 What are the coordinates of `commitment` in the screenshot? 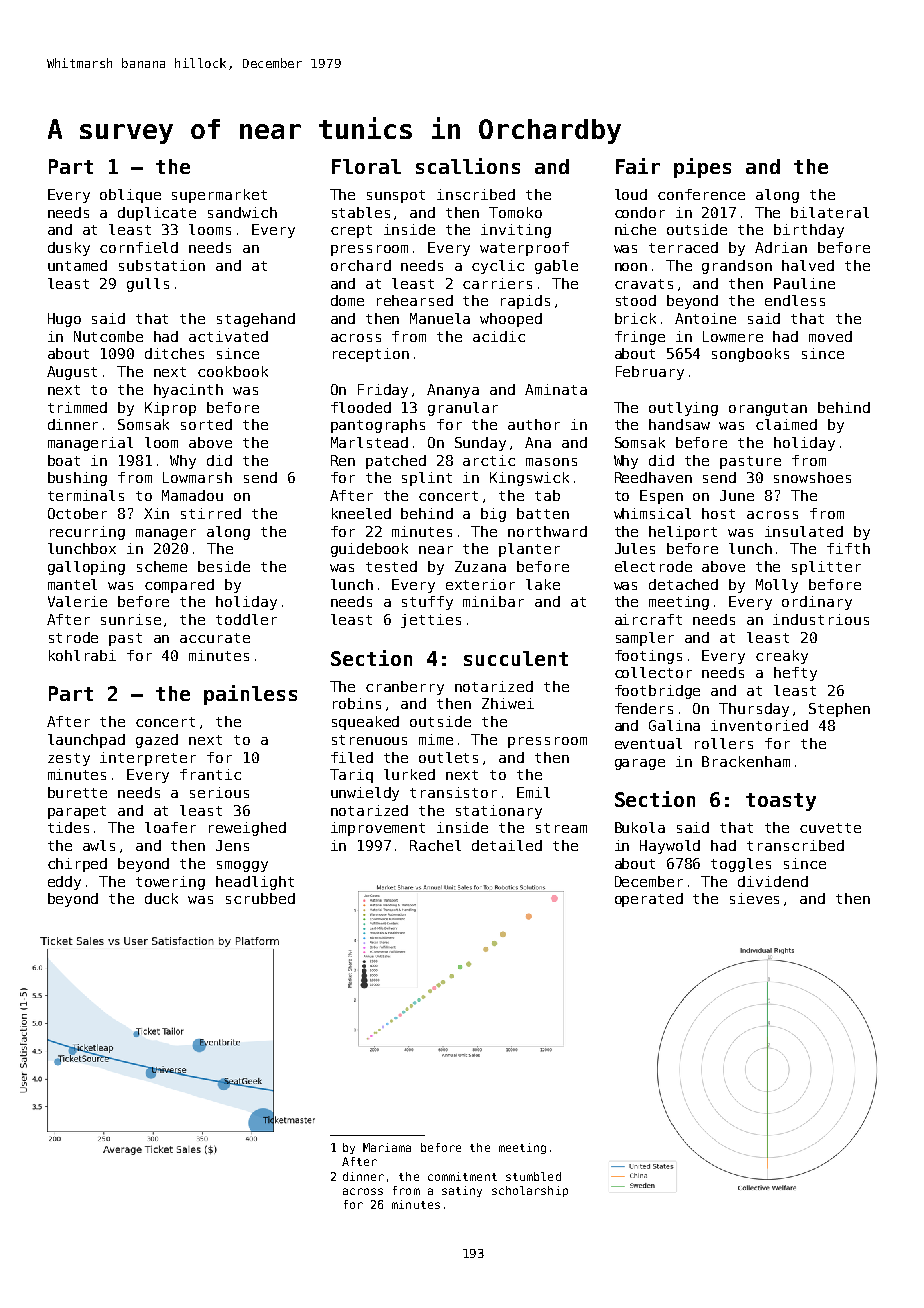 It's located at (462, 1176).
